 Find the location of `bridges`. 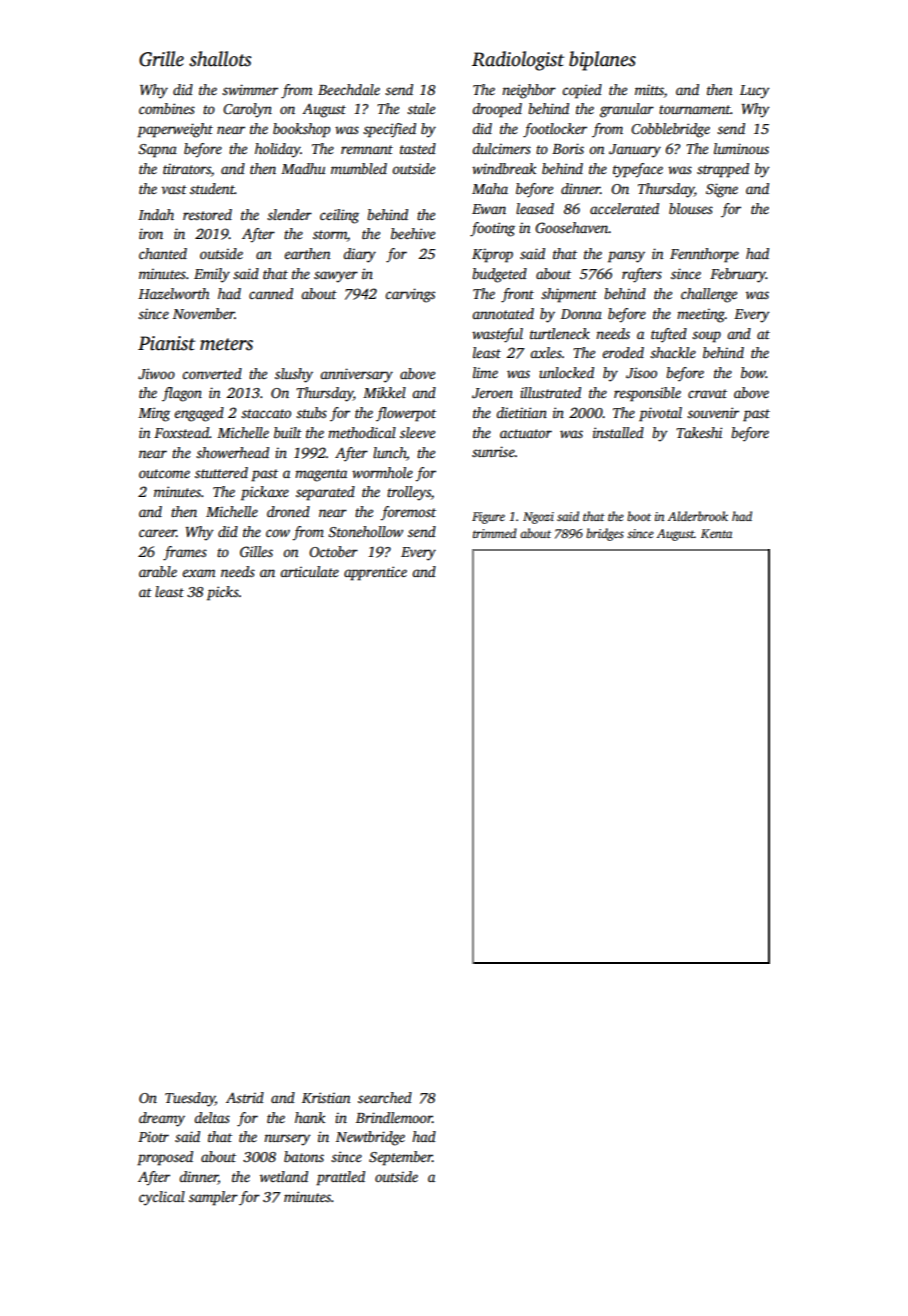

bridges is located at coordinates (605, 534).
